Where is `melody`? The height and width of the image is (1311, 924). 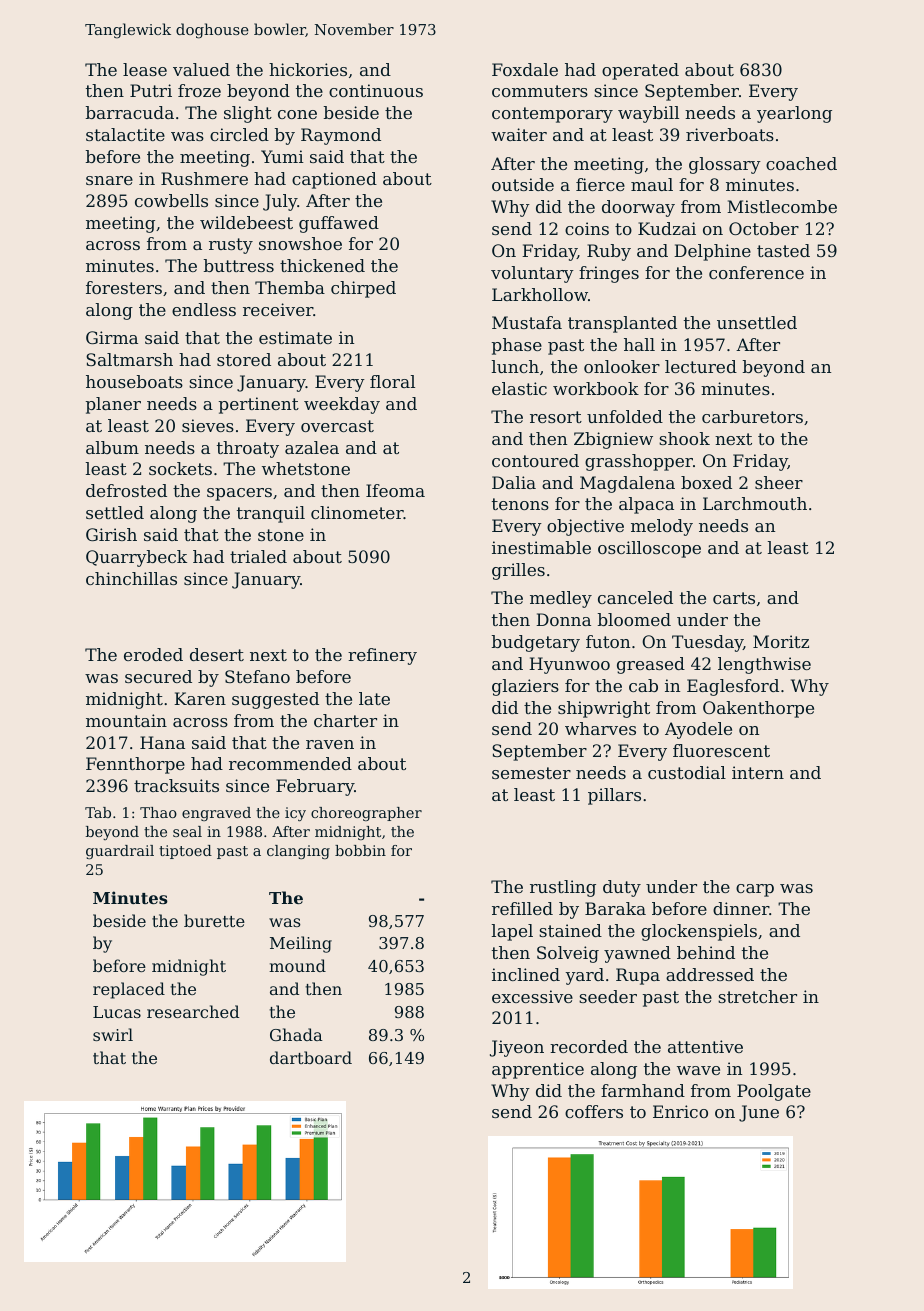 melody is located at coordinates (662, 527).
